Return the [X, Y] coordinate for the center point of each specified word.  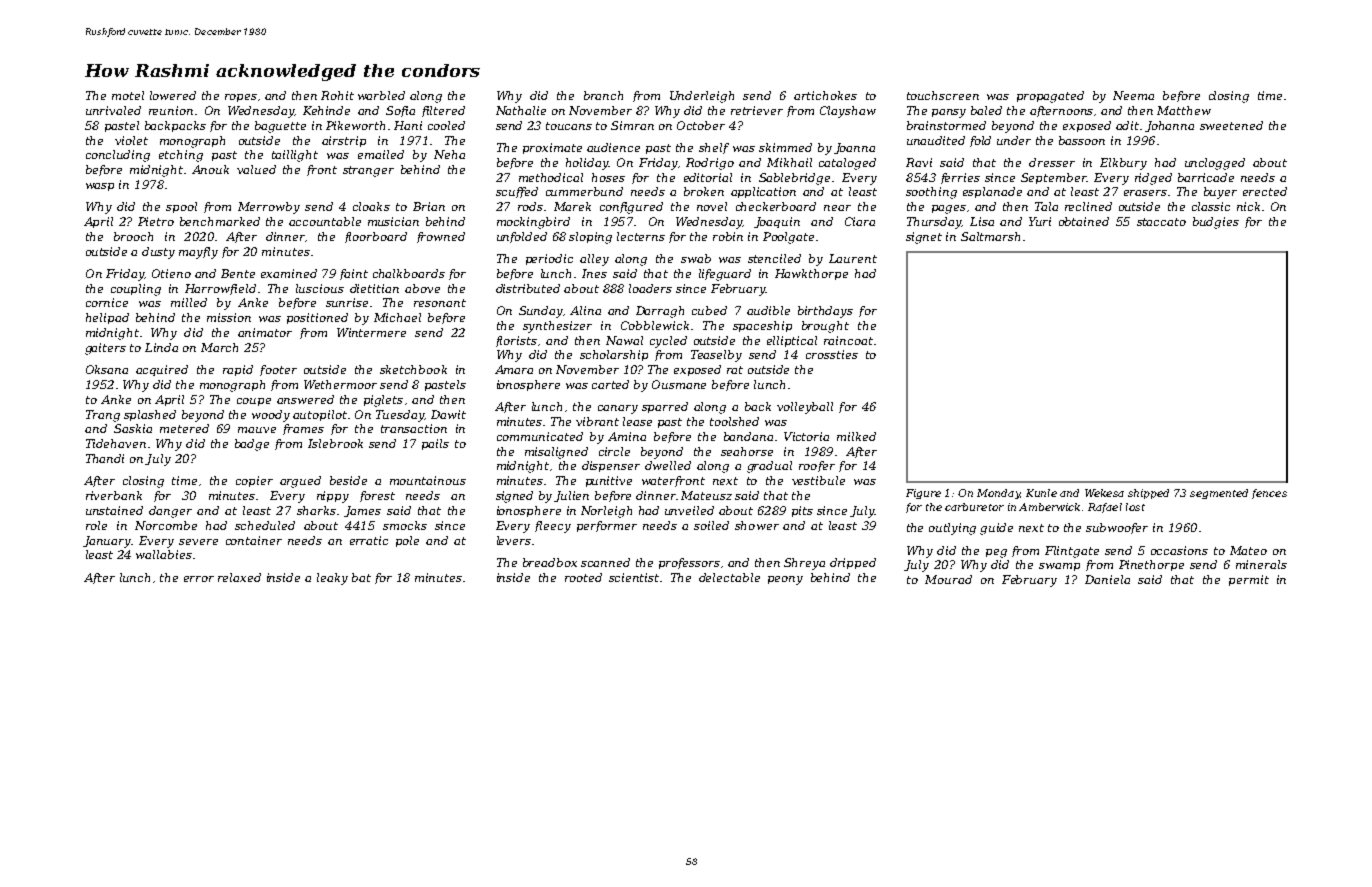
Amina [627, 436]
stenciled [774, 258]
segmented [1219, 494]
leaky [332, 579]
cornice [107, 302]
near [837, 208]
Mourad [948, 579]
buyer [1220, 193]
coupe [254, 402]
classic [1211, 206]
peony [785, 580]
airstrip [344, 141]
